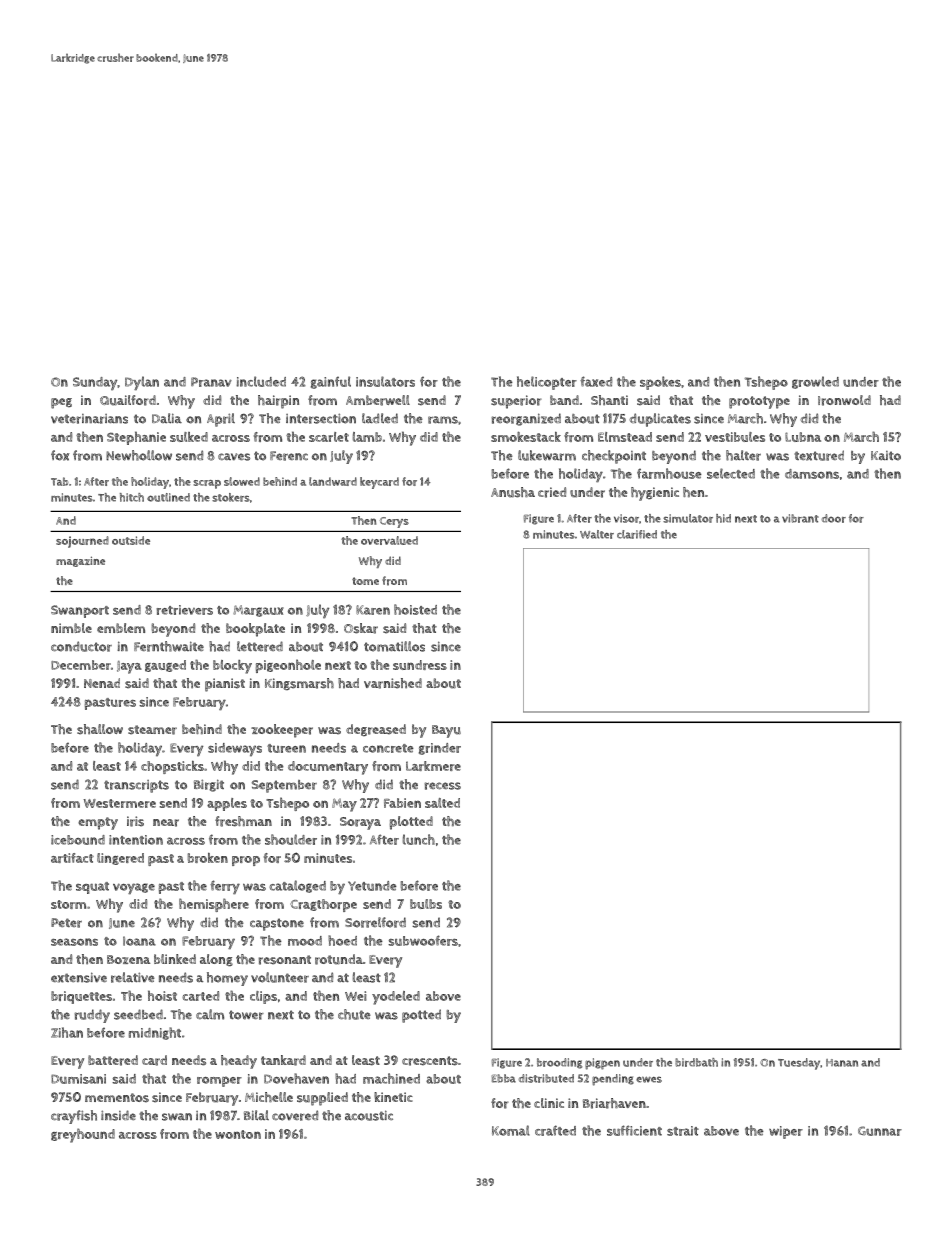 This document has height=1233, width=952. What do you see at coordinates (421, 1016) in the document?
I see `potted` at bounding box center [421, 1016].
